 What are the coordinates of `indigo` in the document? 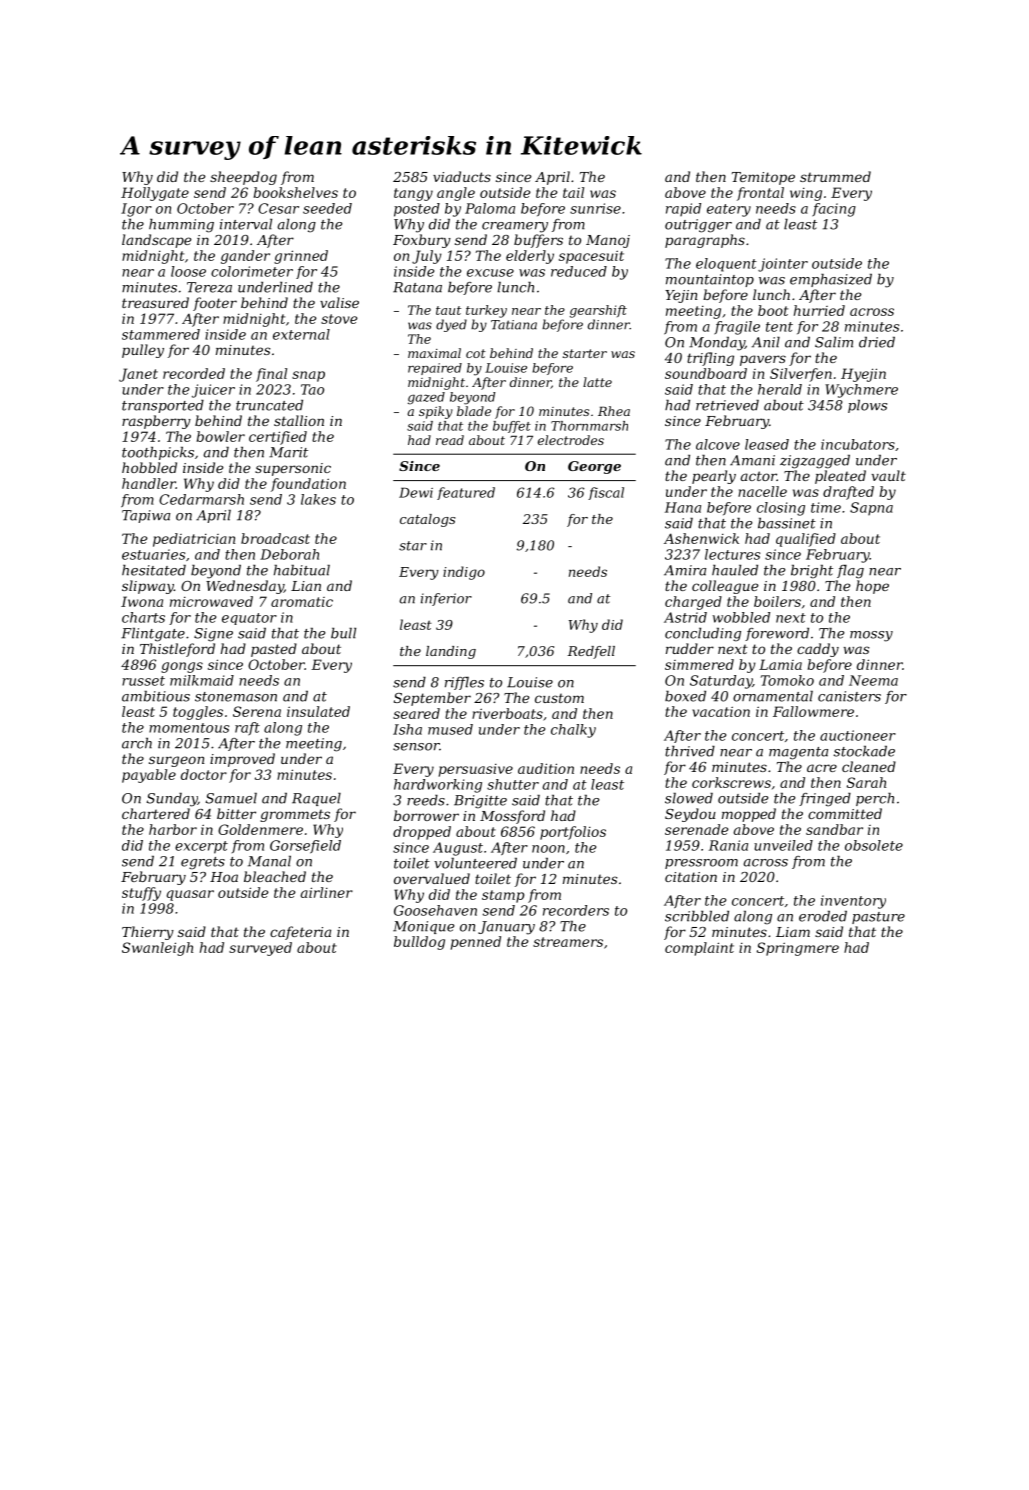 It's located at (464, 573).
